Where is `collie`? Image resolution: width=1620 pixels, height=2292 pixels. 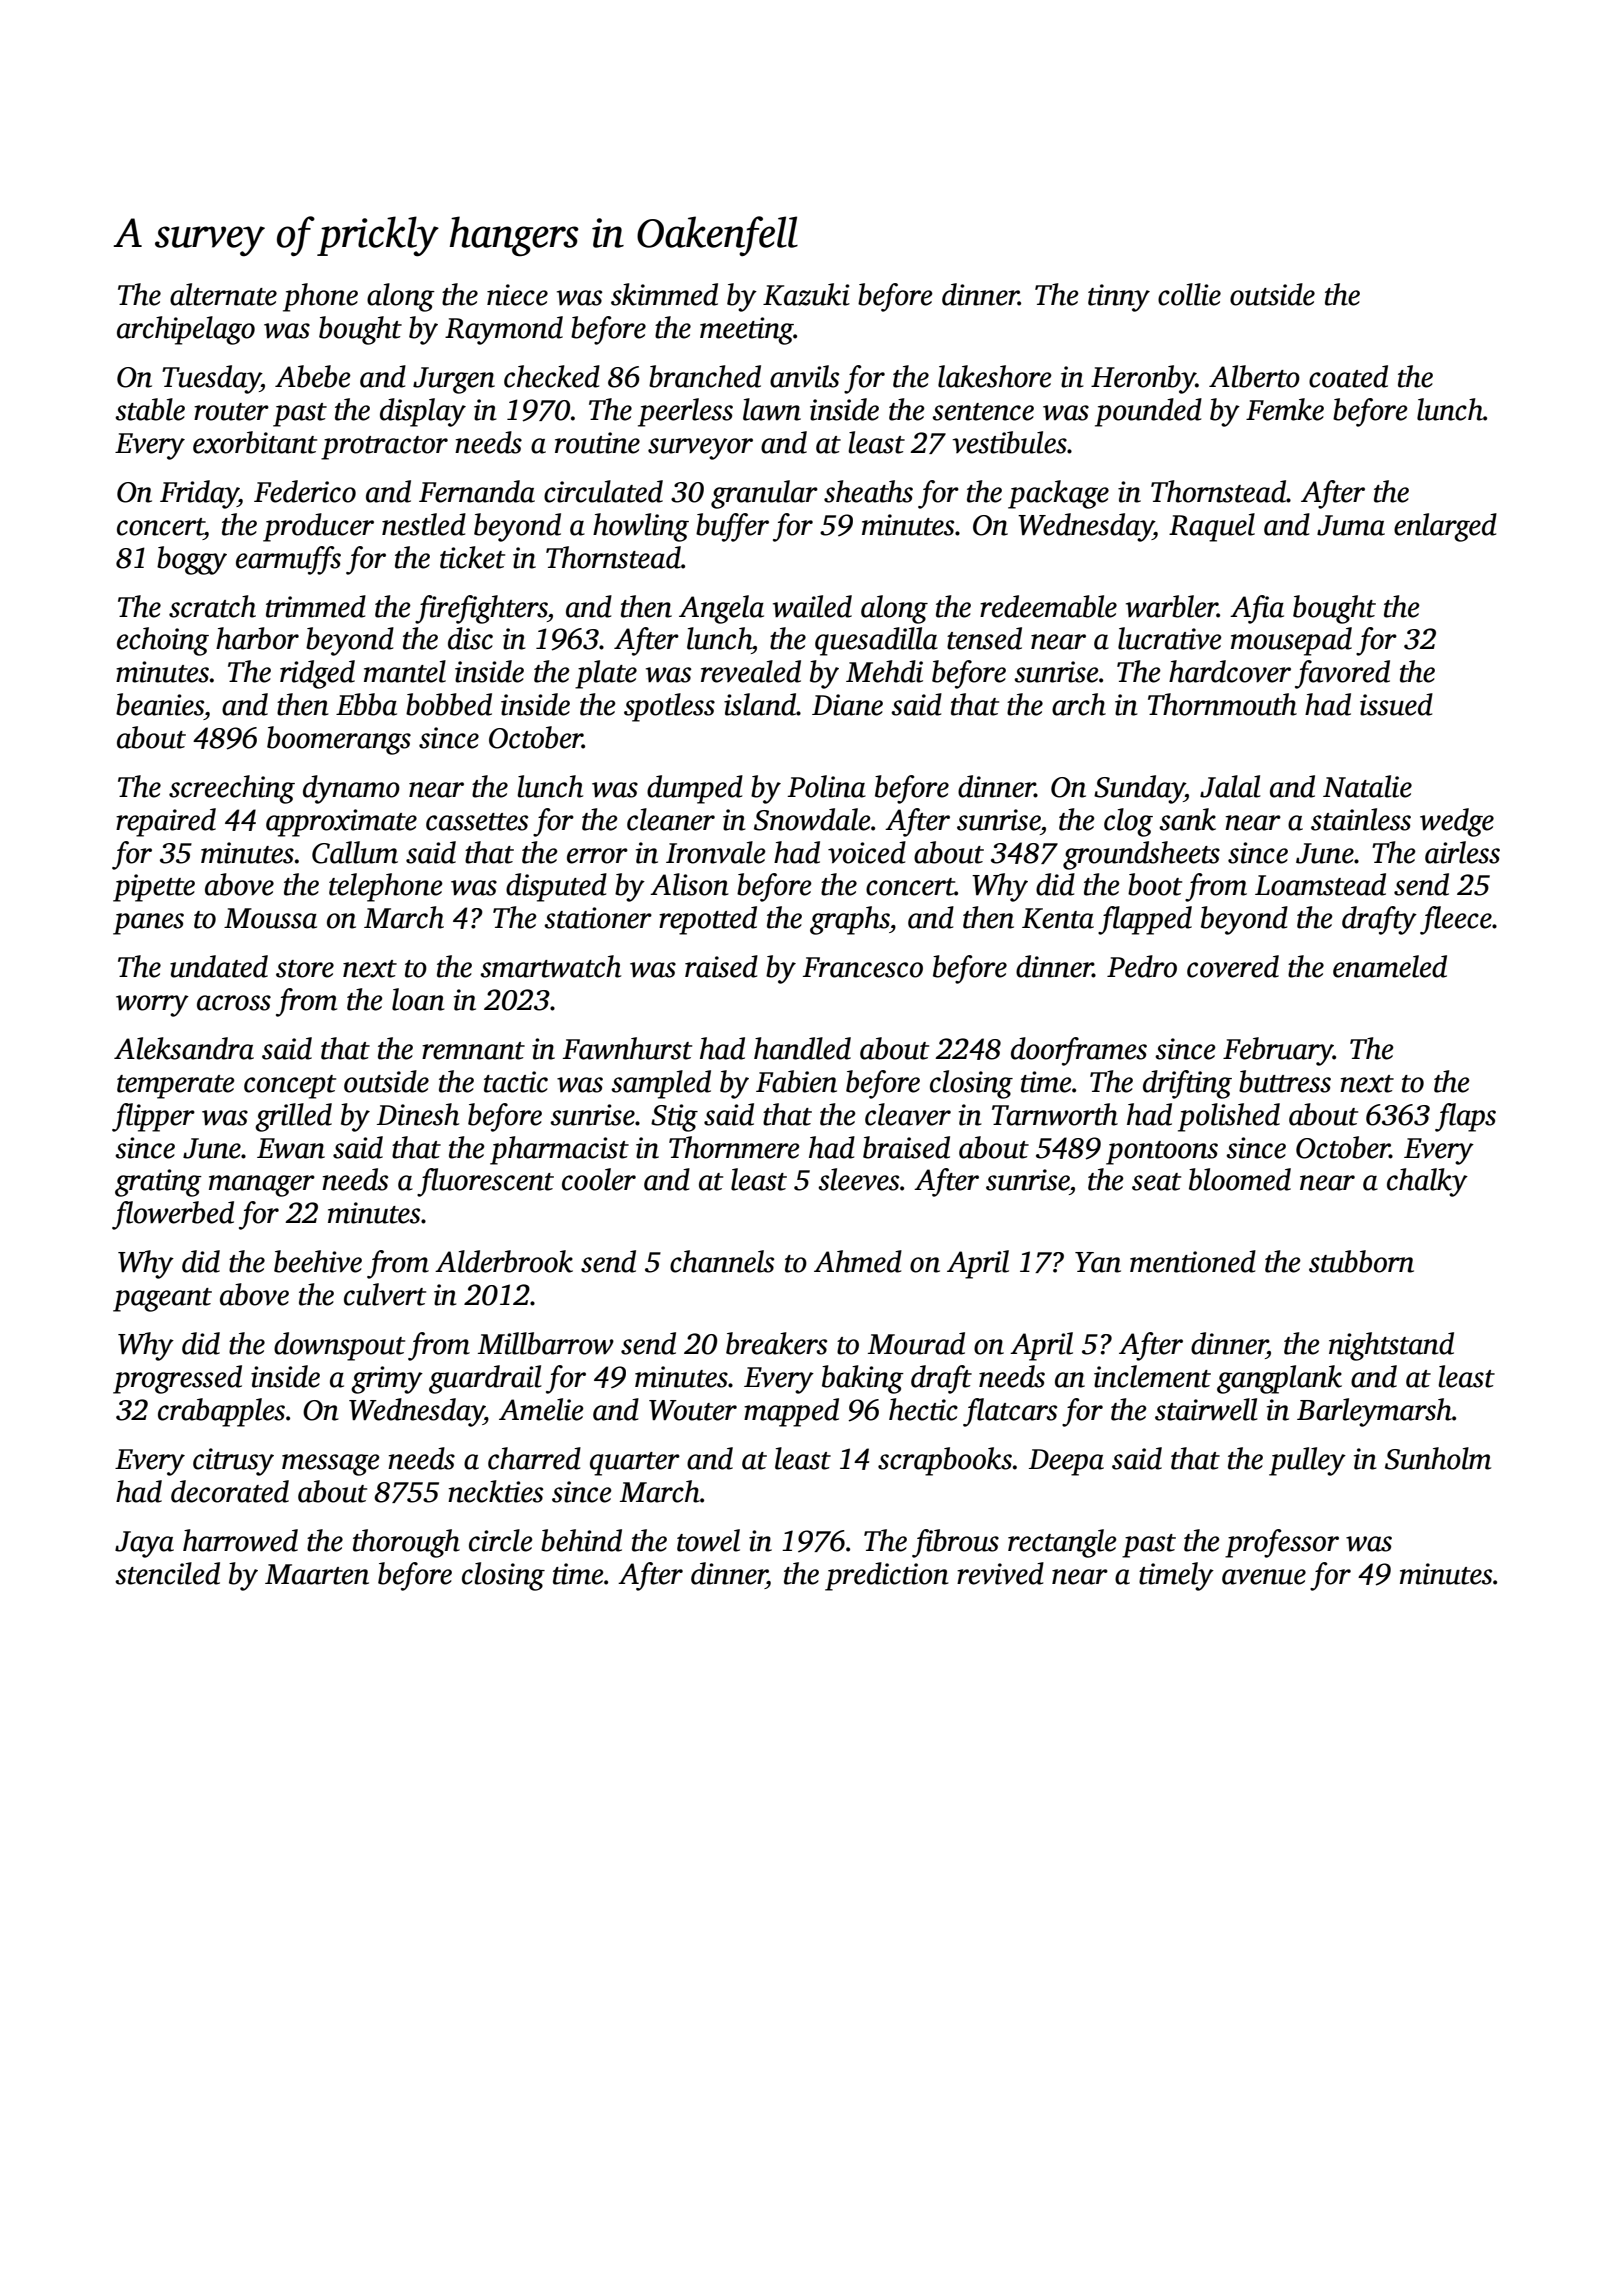 collie is located at coordinates (1189, 294).
